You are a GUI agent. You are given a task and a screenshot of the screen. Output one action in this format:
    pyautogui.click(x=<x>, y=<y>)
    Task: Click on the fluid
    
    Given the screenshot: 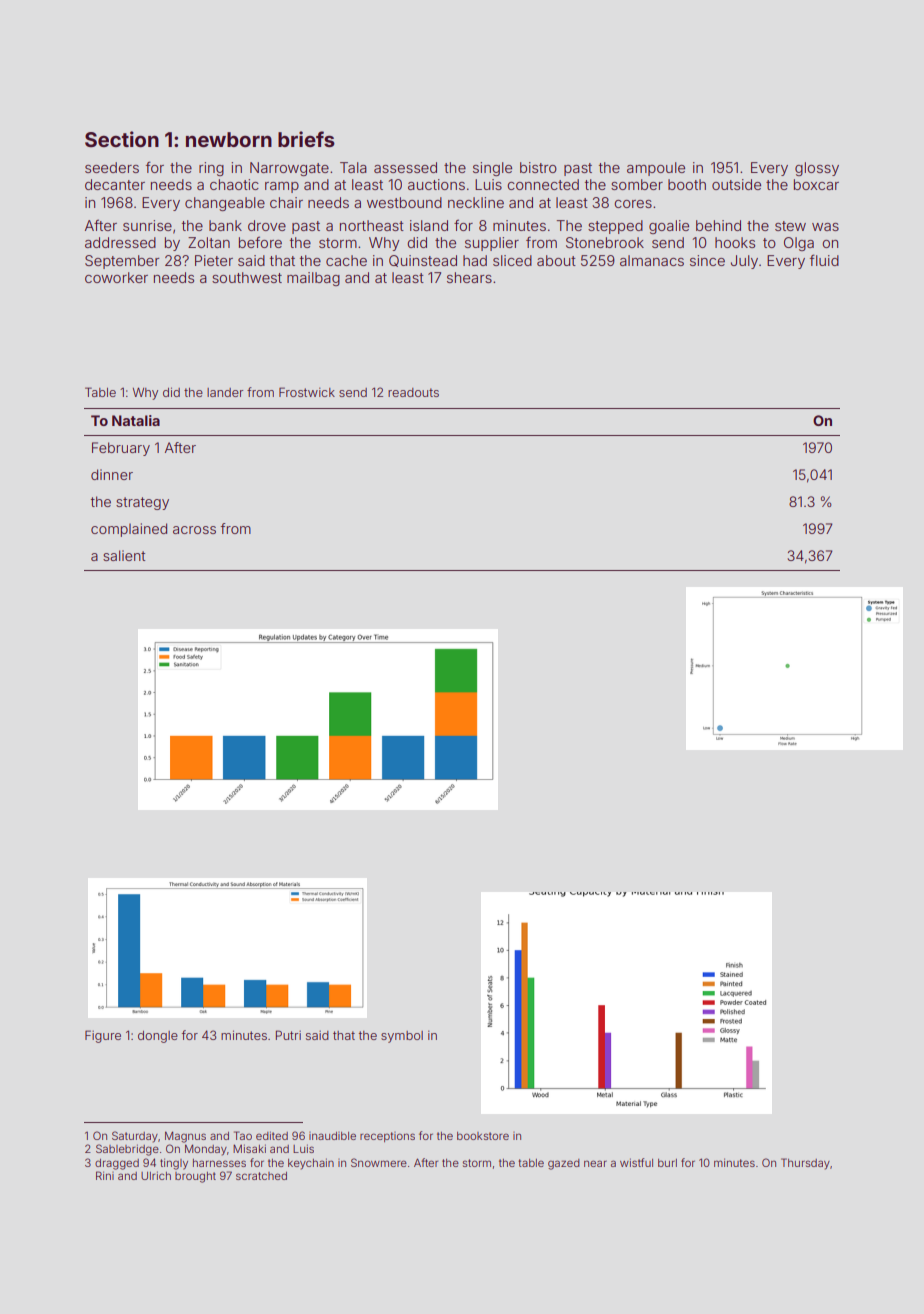 What is the action you would take?
    pyautogui.click(x=824, y=260)
